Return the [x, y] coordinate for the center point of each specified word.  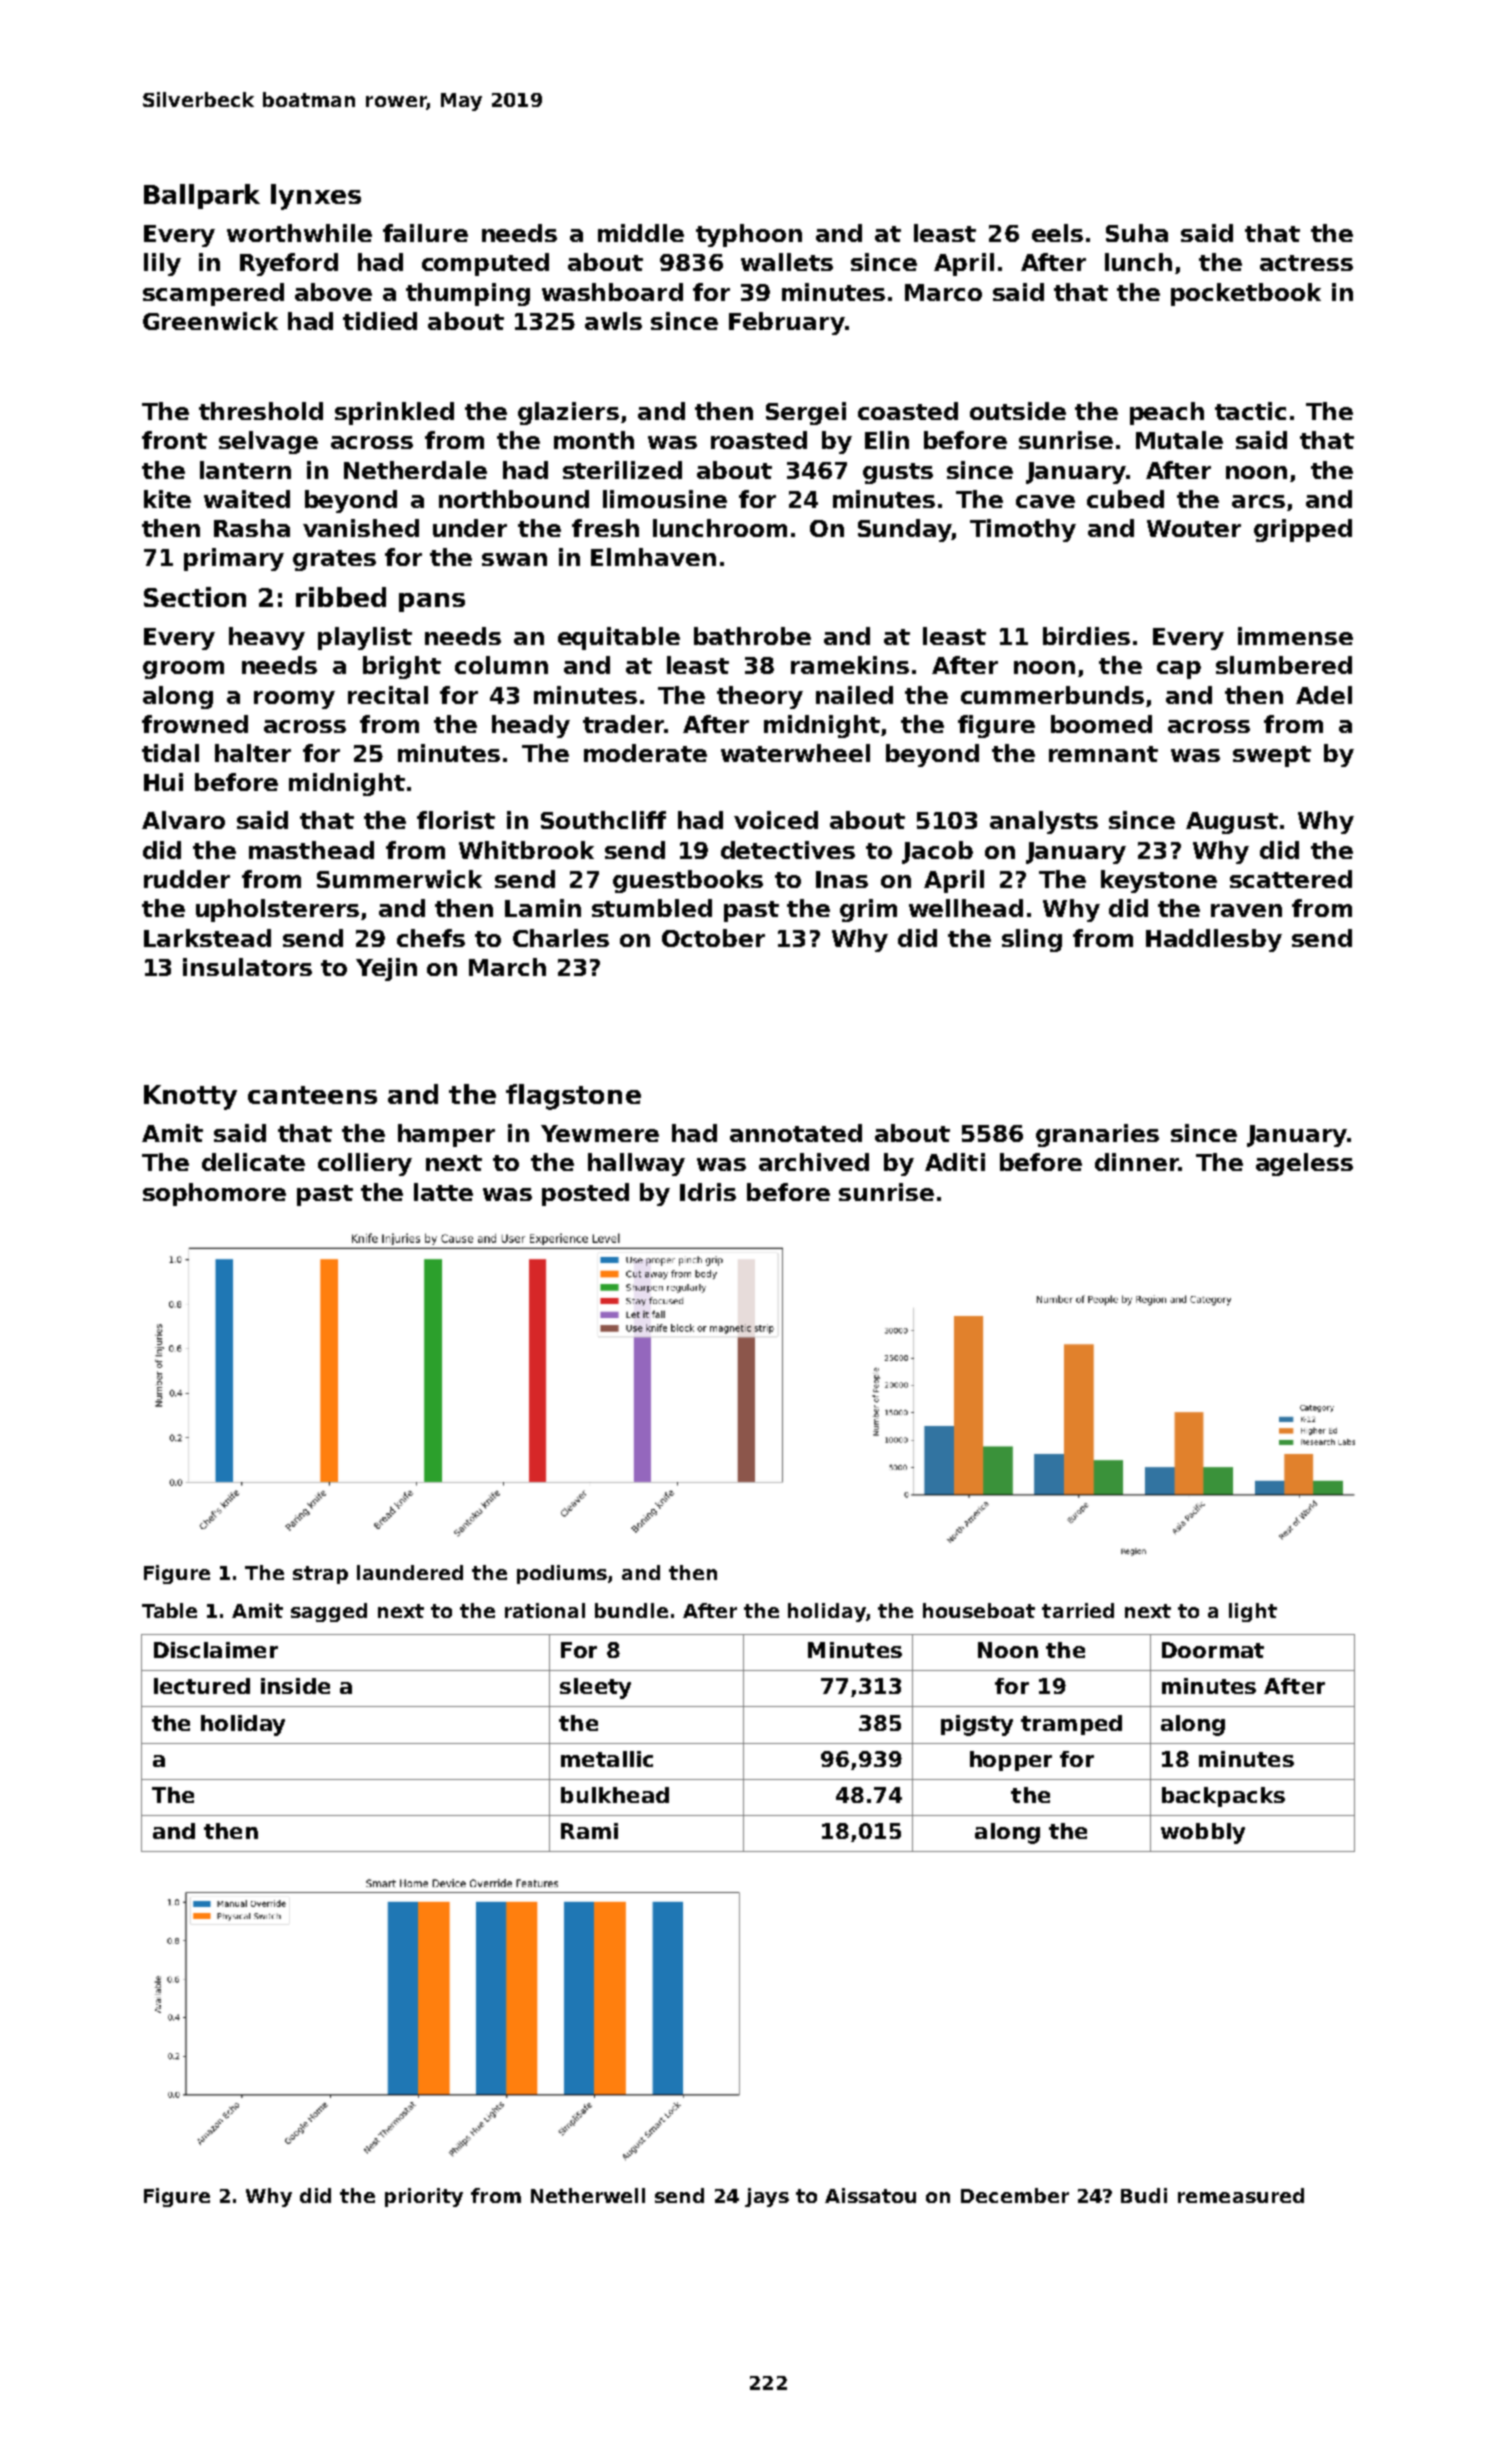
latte [443, 1192]
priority [424, 2197]
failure [425, 233]
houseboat [979, 1610]
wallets [787, 262]
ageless [1304, 1164]
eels [1057, 233]
